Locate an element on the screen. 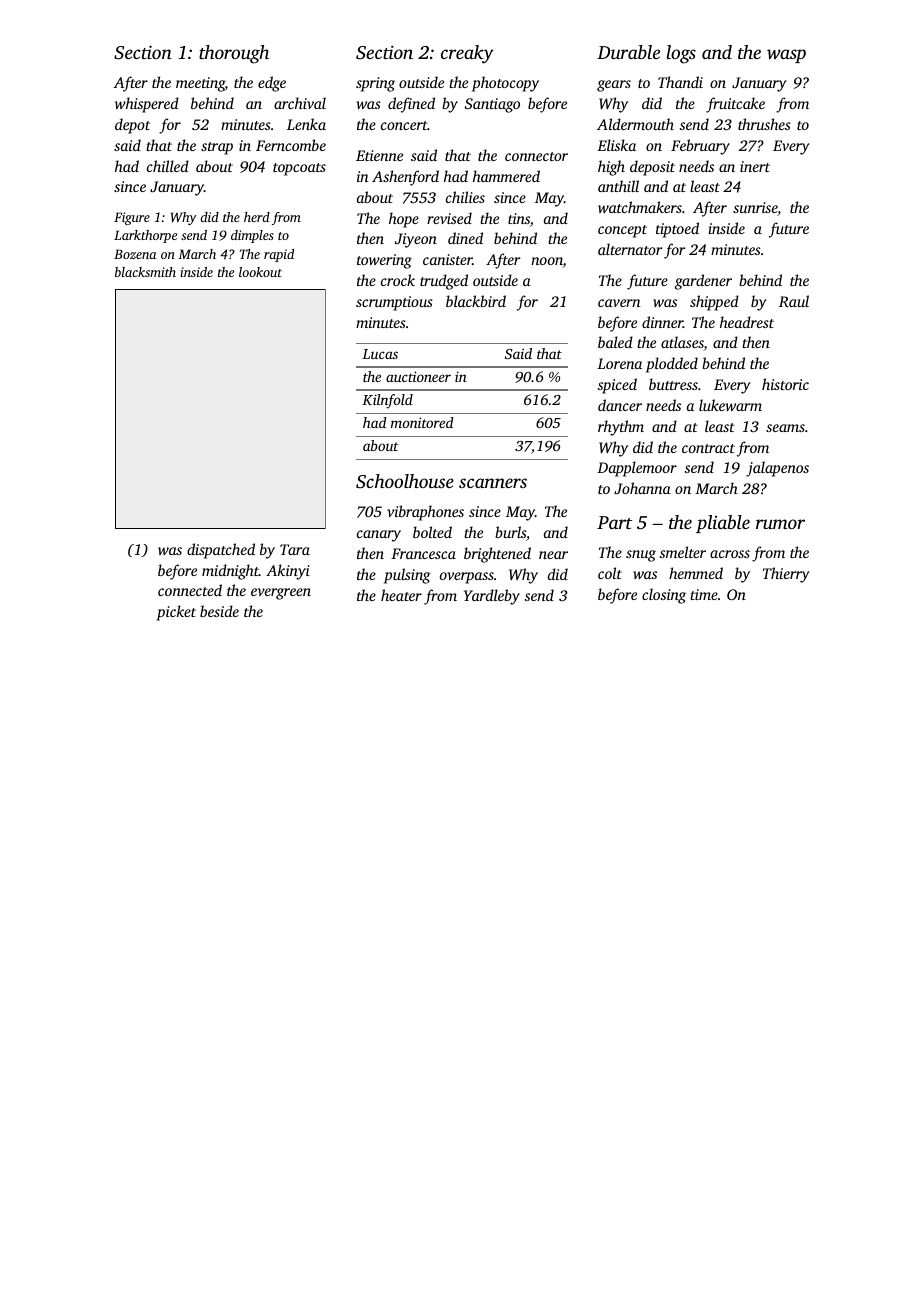 This screenshot has width=924, height=1308. dined is located at coordinates (465, 238).
